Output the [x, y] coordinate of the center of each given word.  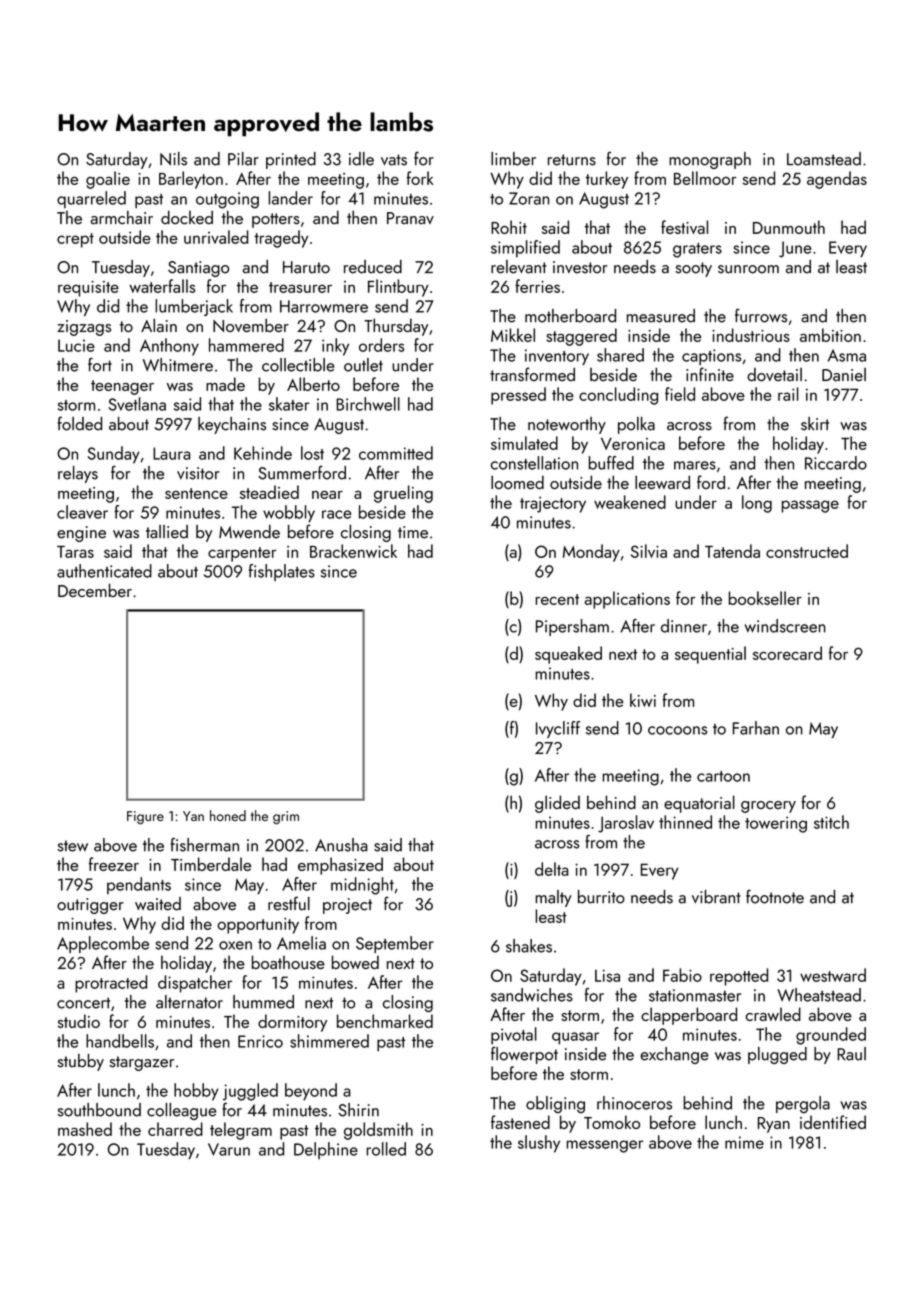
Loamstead [824, 159]
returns [572, 160]
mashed [85, 1129]
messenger [604, 1146]
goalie [108, 180]
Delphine [326, 1150]
